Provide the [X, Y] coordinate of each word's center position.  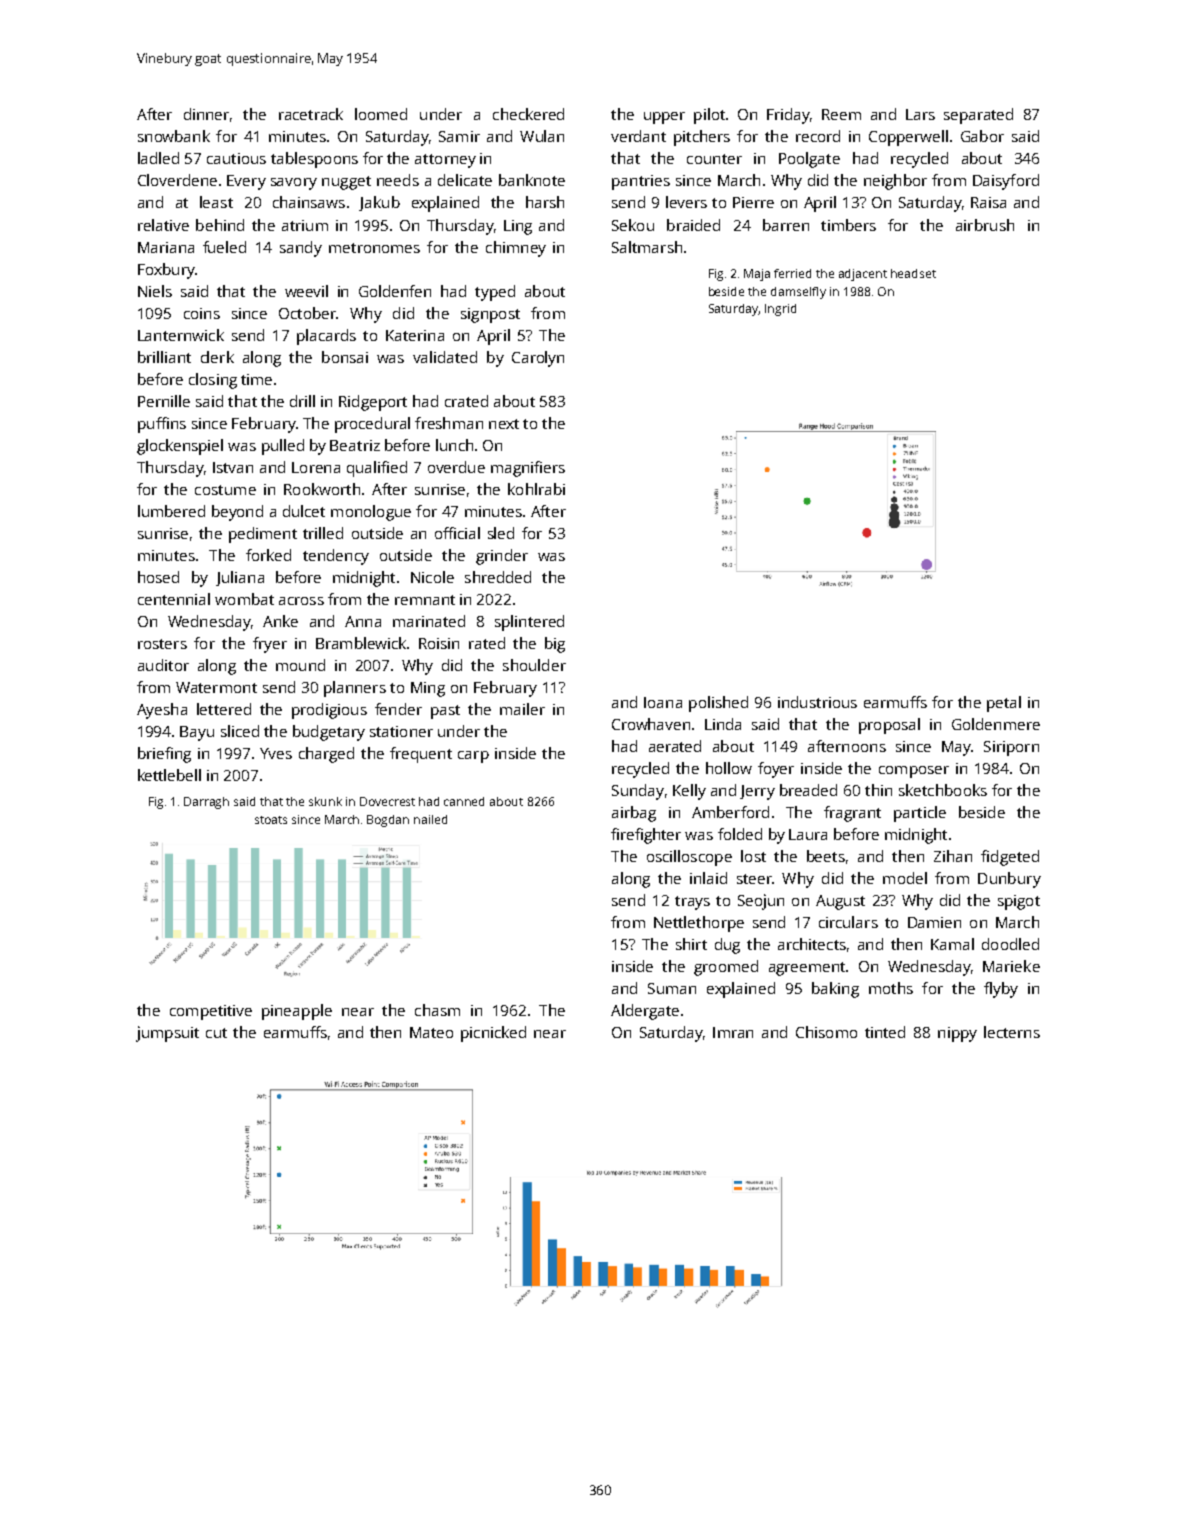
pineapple [297, 1012]
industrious [817, 702]
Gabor [982, 136]
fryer [270, 645]
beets [826, 856]
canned [464, 801]
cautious [236, 158]
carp [473, 757]
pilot [709, 116]
